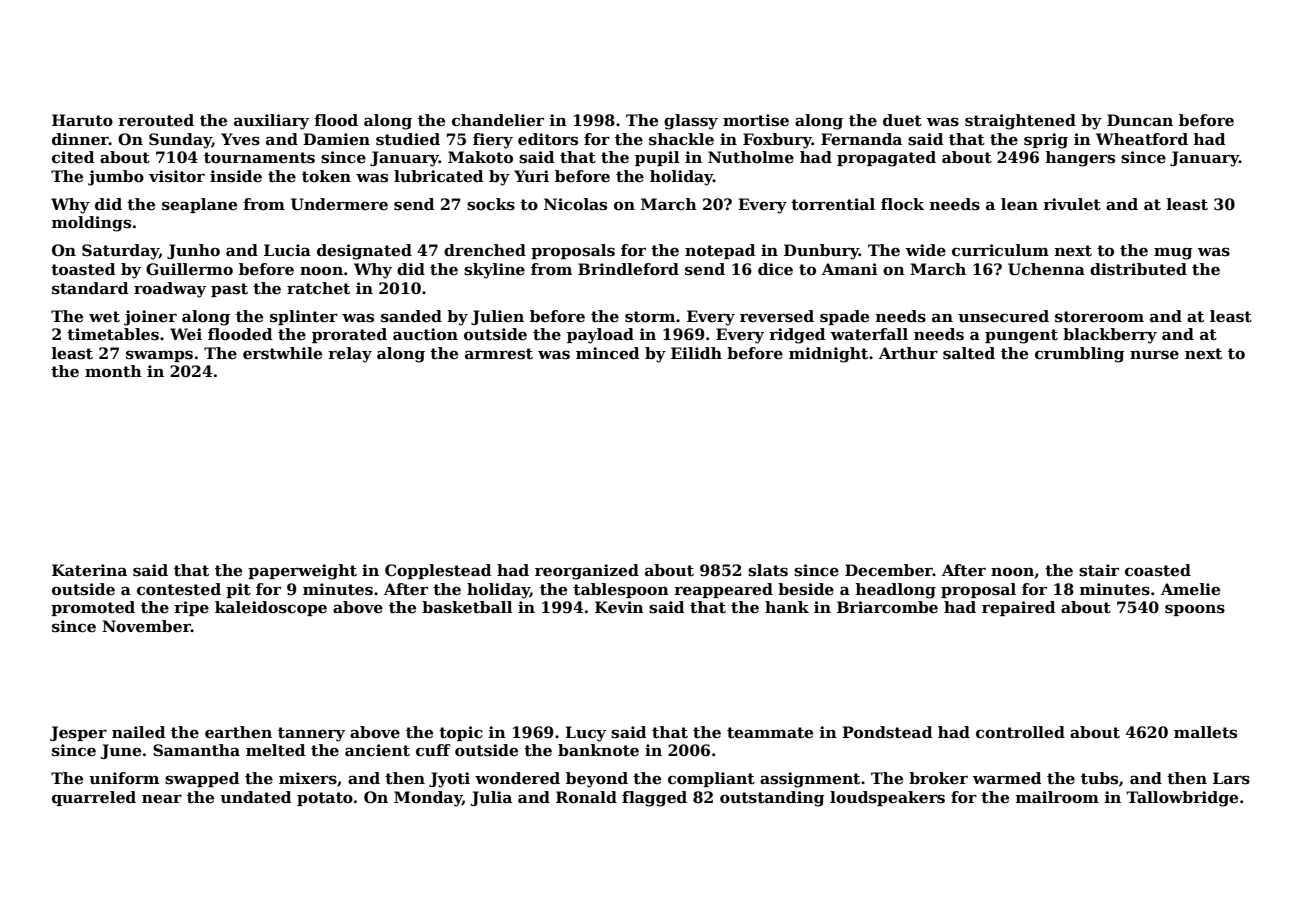  I want to click on stair, so click(1099, 570).
